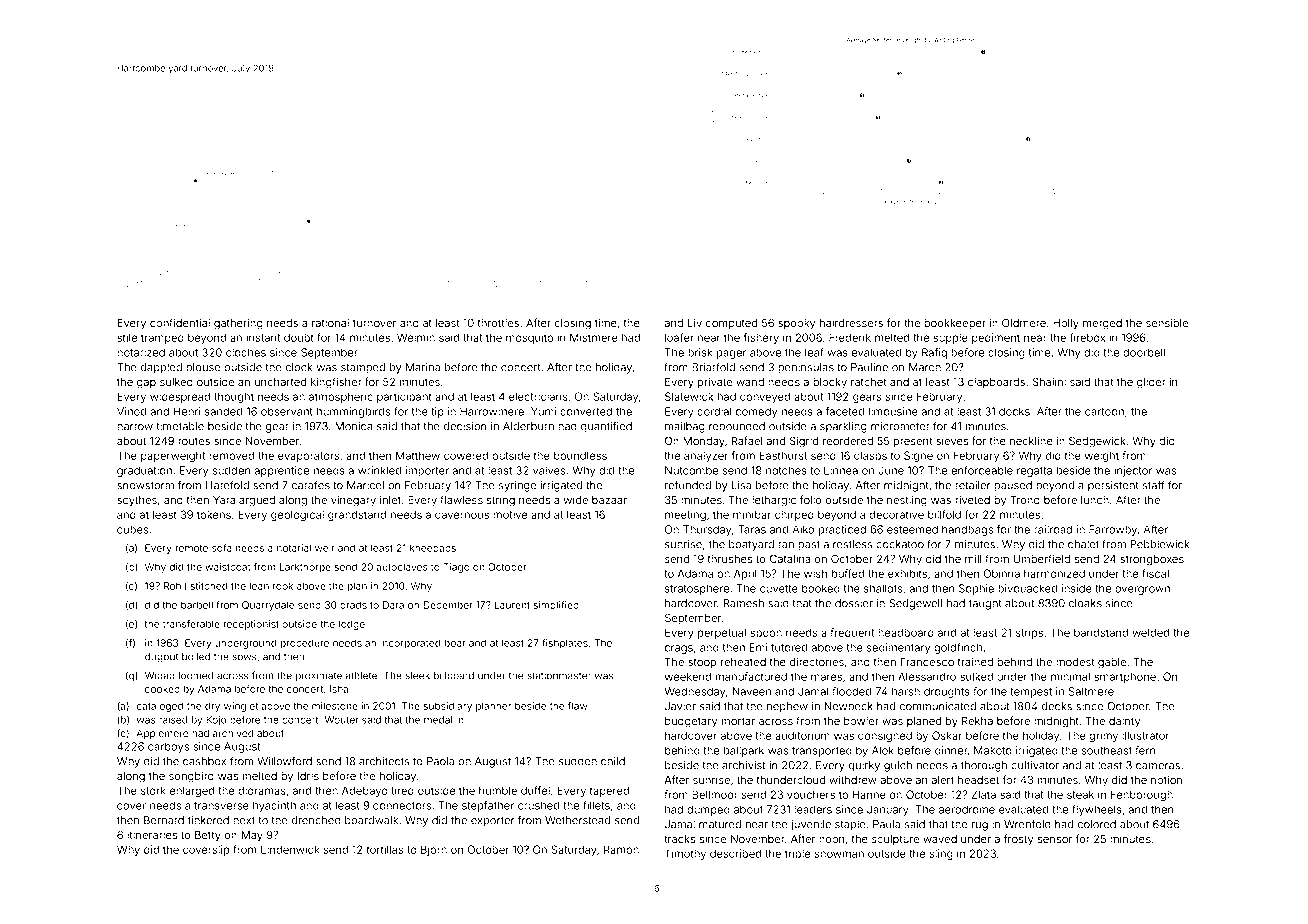 The image size is (1308, 924). What do you see at coordinates (1102, 324) in the page?
I see `merged` at bounding box center [1102, 324].
